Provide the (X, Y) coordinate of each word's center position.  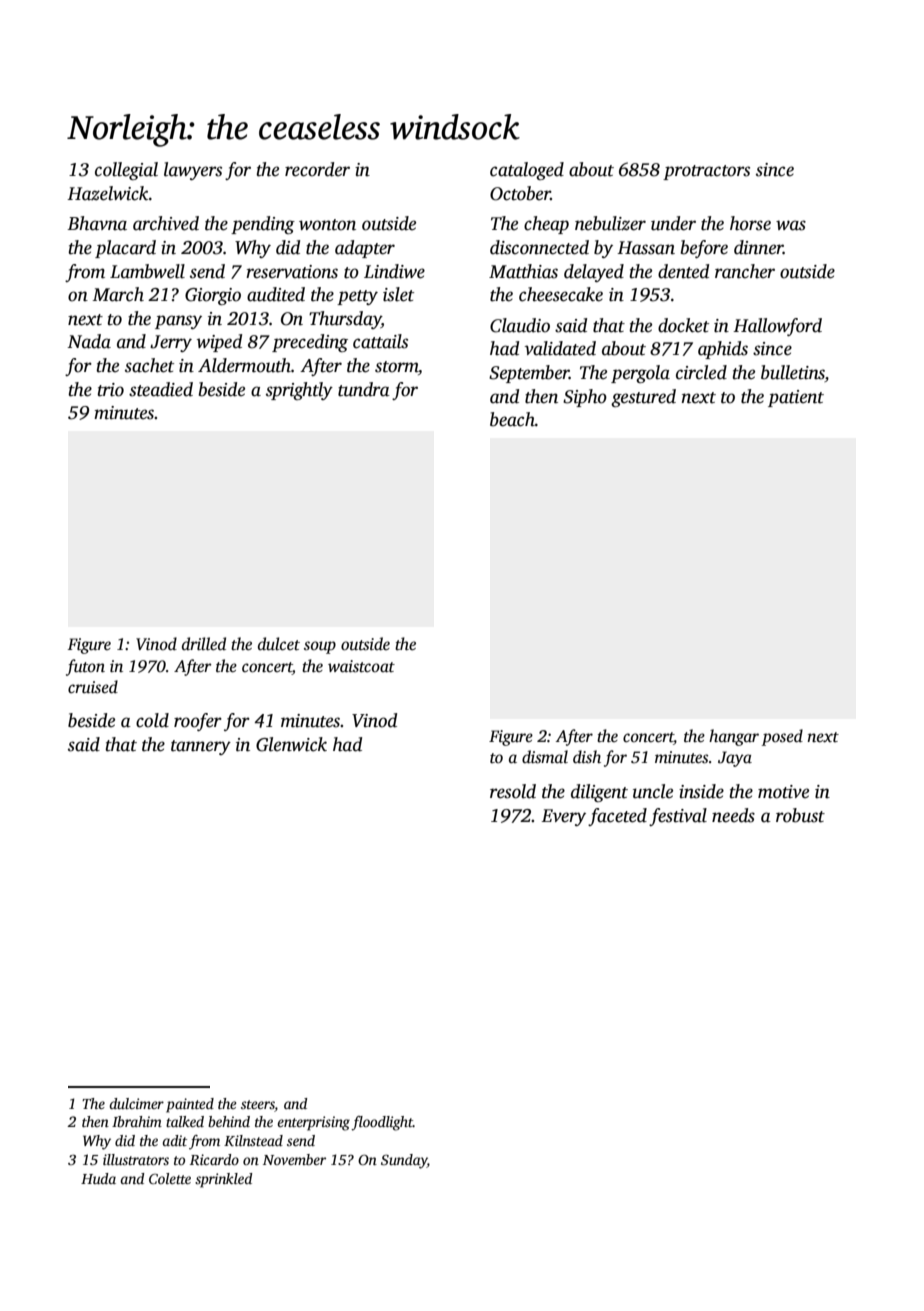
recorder (317, 169)
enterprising (313, 1123)
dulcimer (136, 1103)
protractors (706, 172)
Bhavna (97, 223)
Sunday (404, 1161)
